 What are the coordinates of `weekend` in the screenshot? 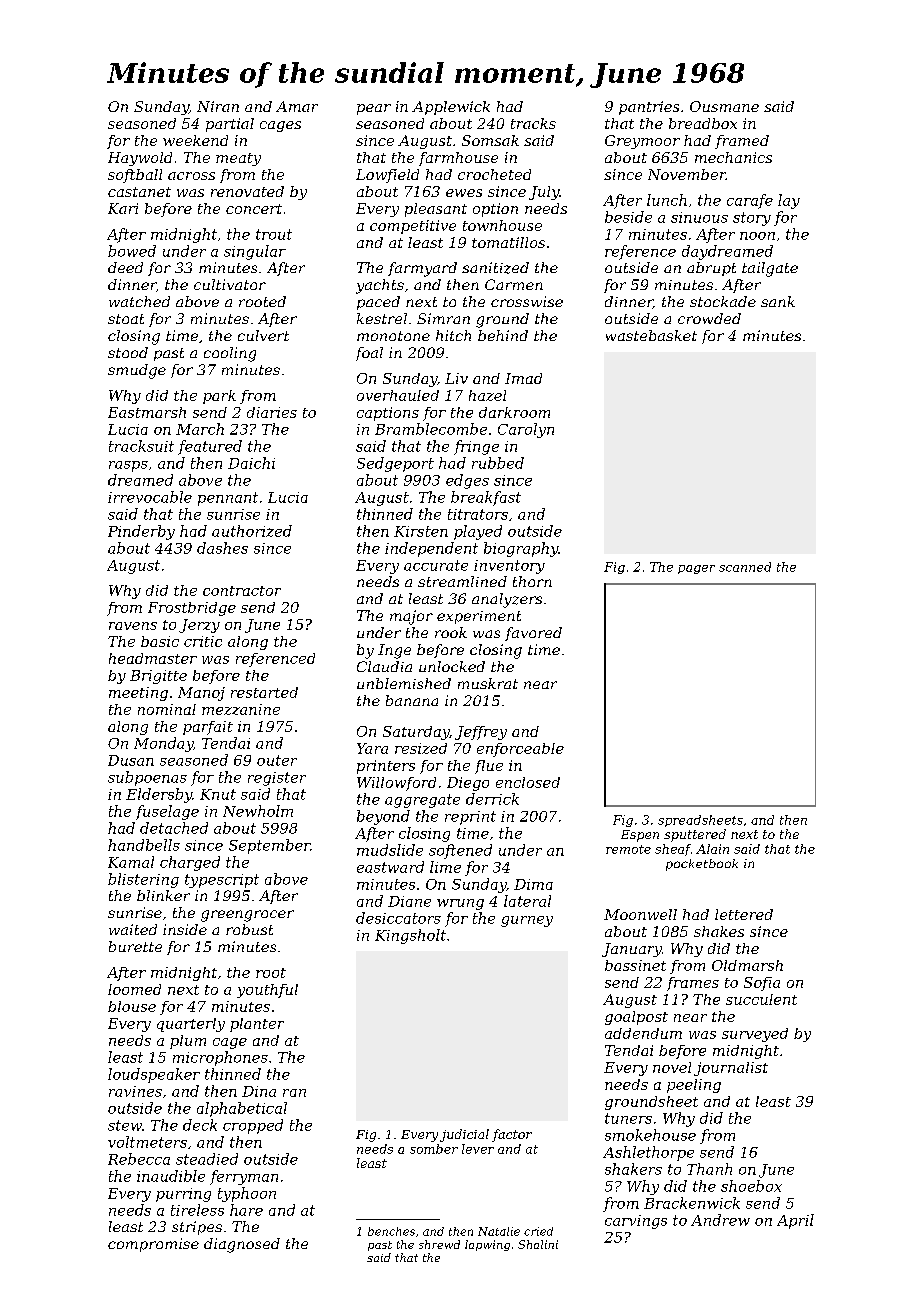 It's located at (195, 140).
